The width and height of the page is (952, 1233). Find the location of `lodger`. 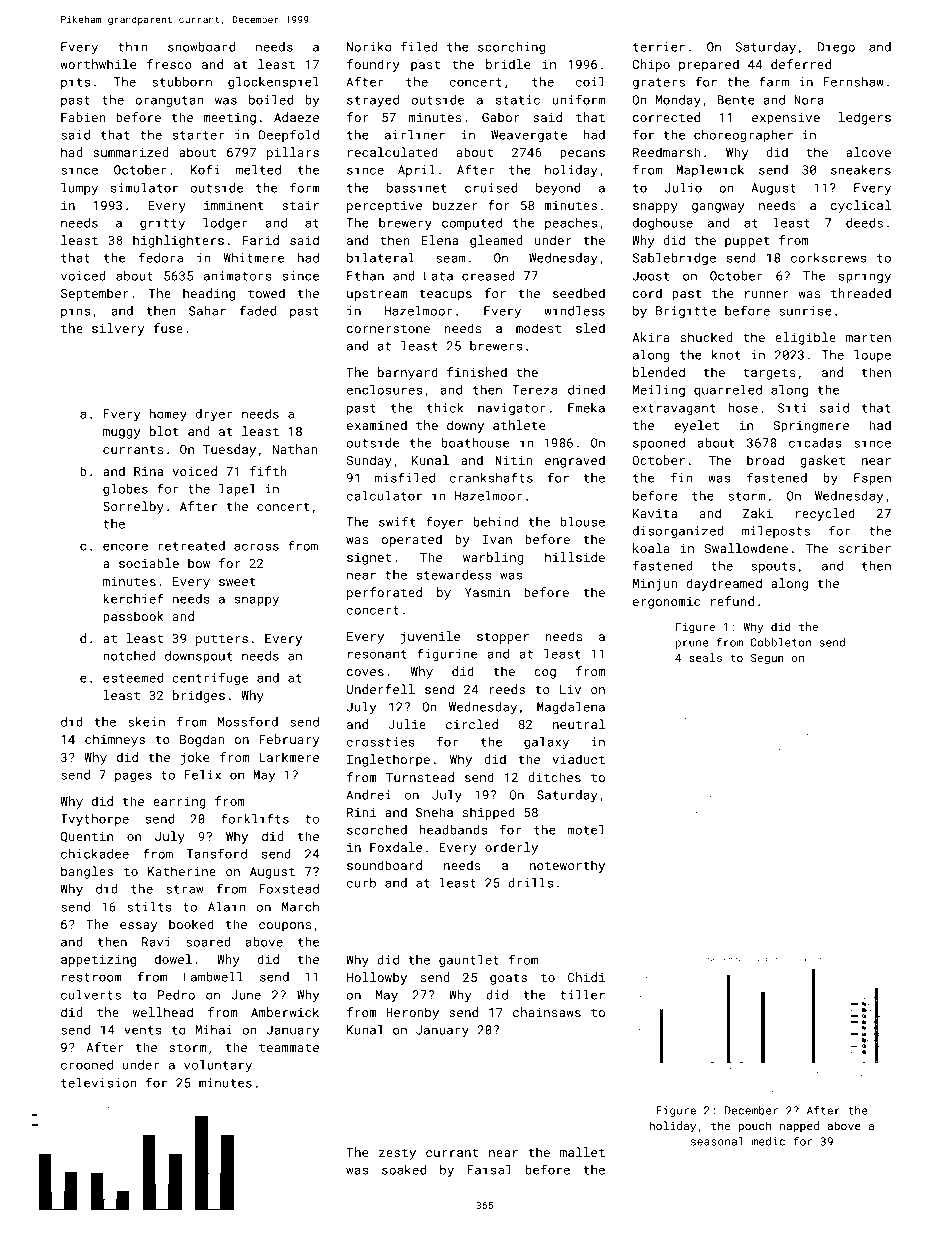

lodger is located at coordinates (225, 224).
